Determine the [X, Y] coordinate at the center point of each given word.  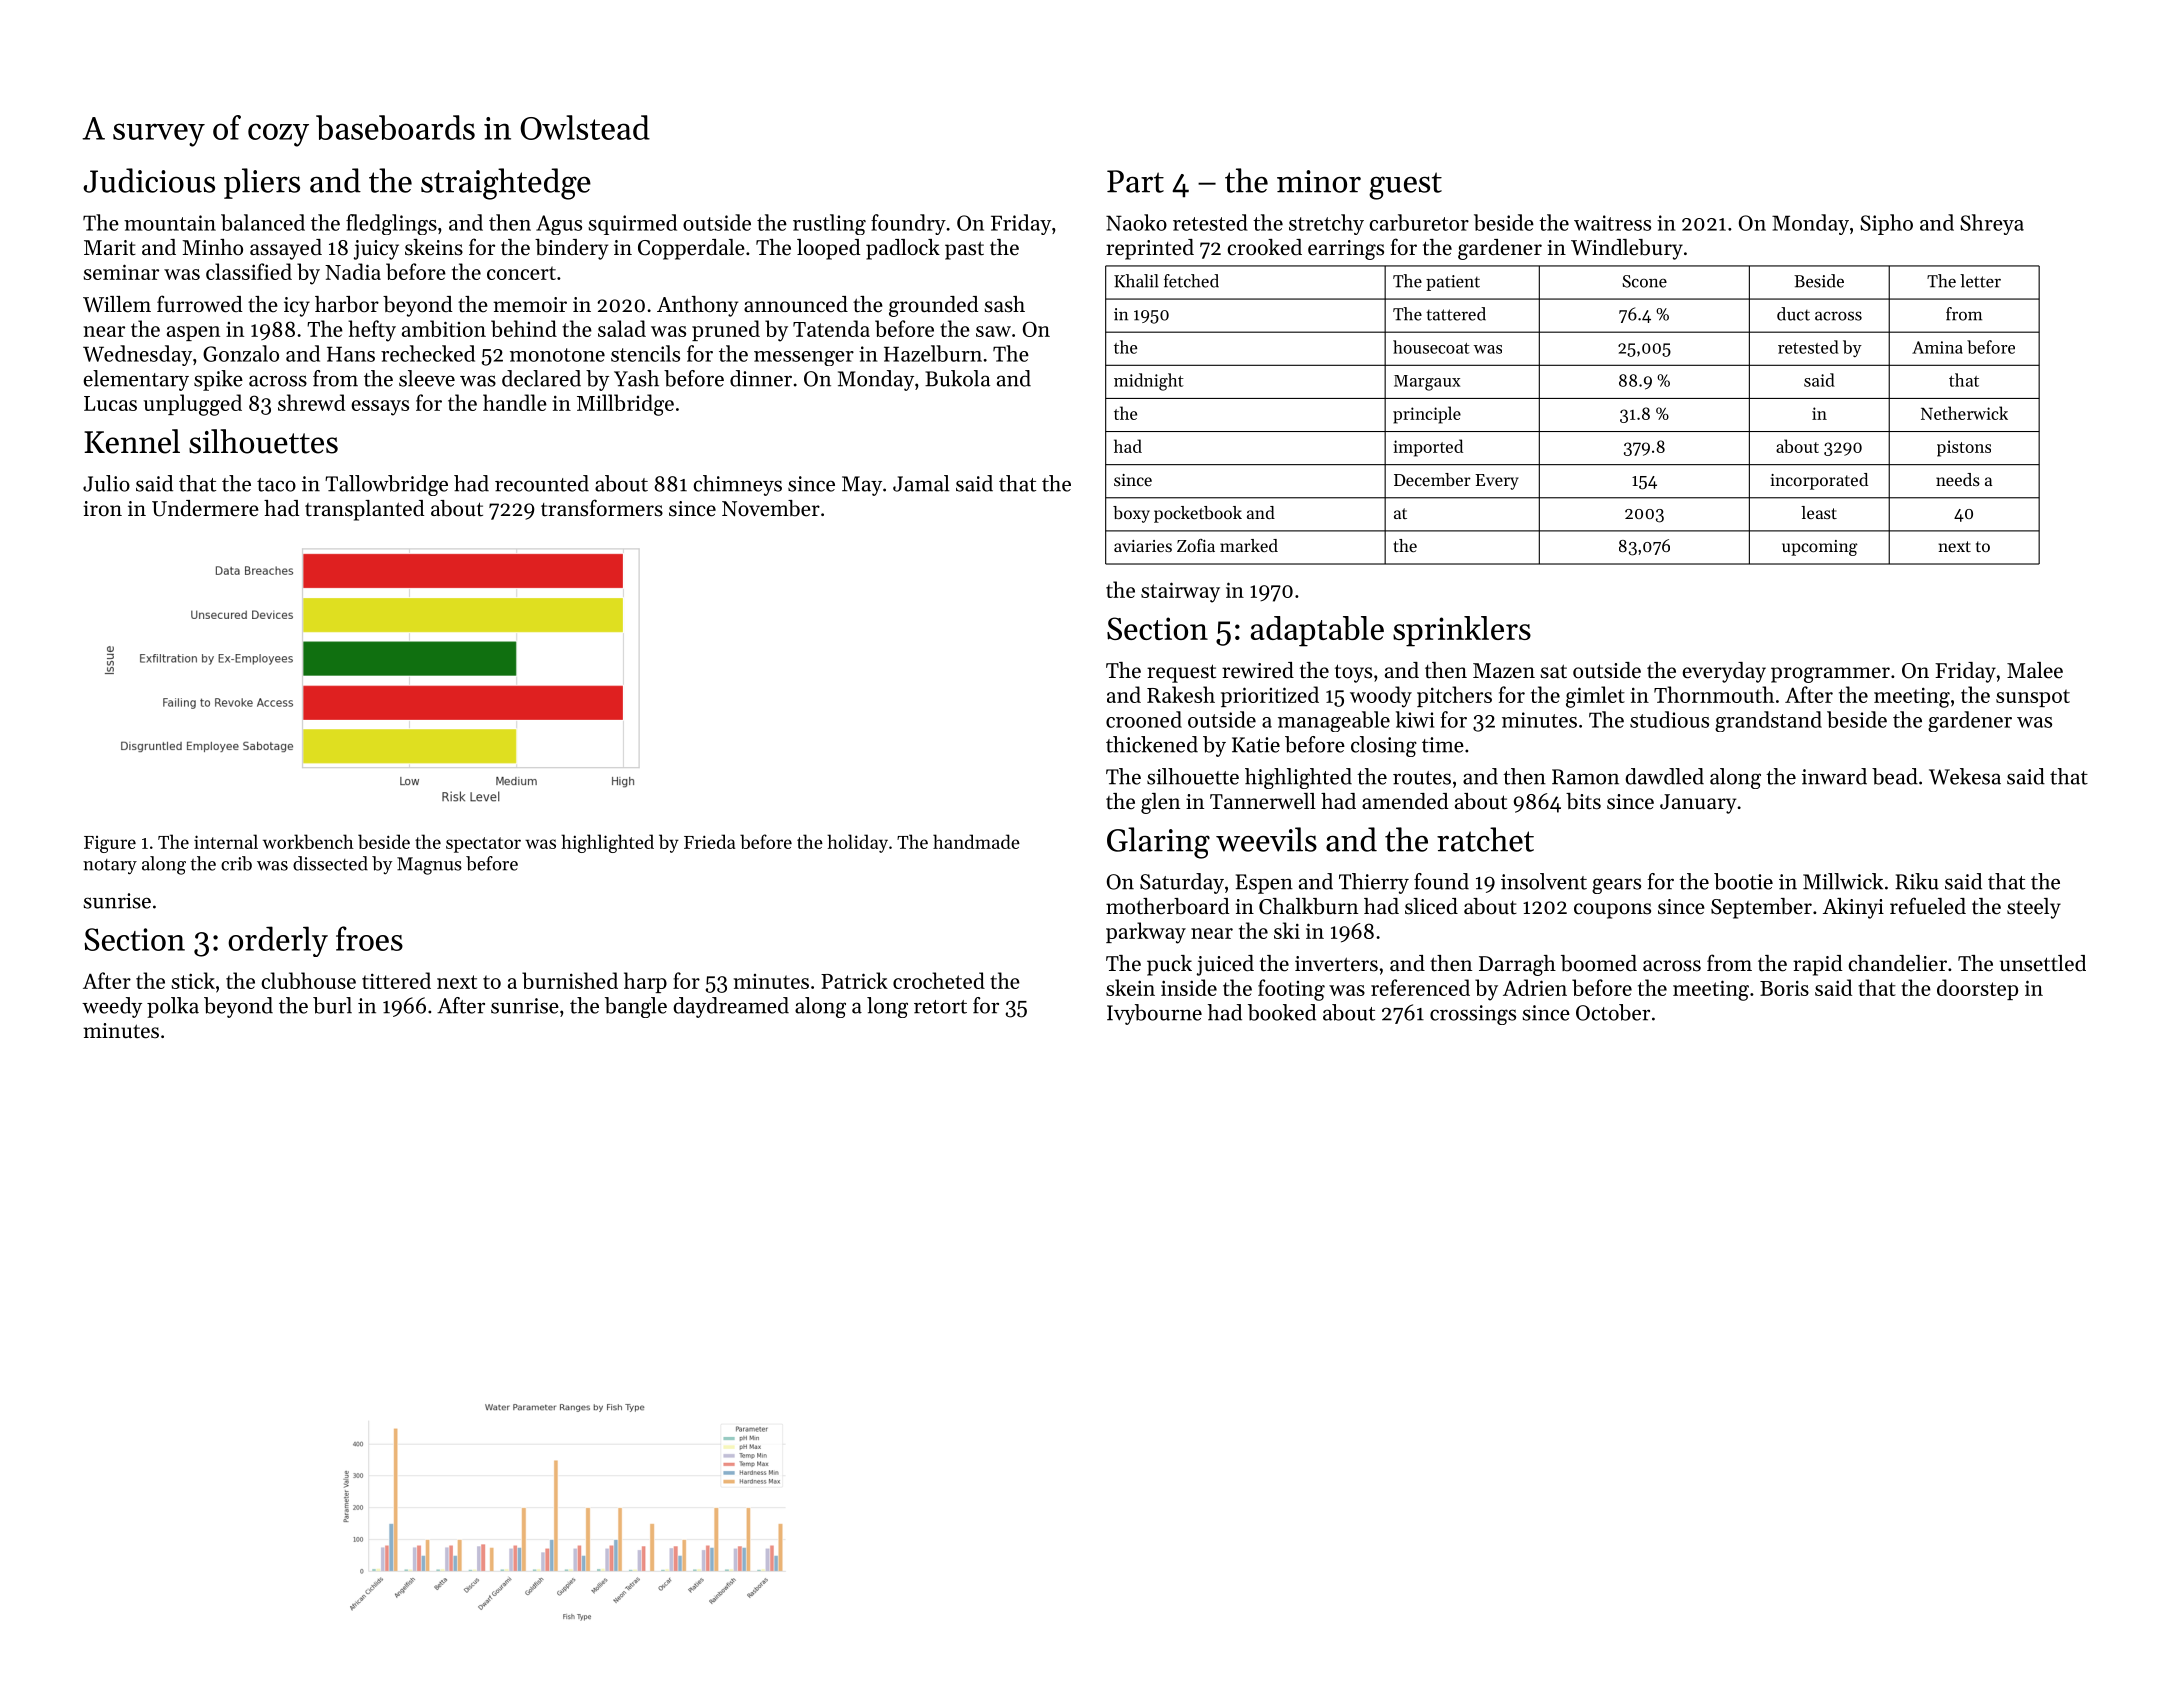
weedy [112, 1007]
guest [1405, 186]
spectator [483, 845]
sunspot [2033, 698]
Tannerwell [1263, 801]
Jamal [921, 483]
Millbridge [625, 405]
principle [1427, 415]
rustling [829, 224]
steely [2034, 908]
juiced [1225, 965]
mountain [170, 223]
